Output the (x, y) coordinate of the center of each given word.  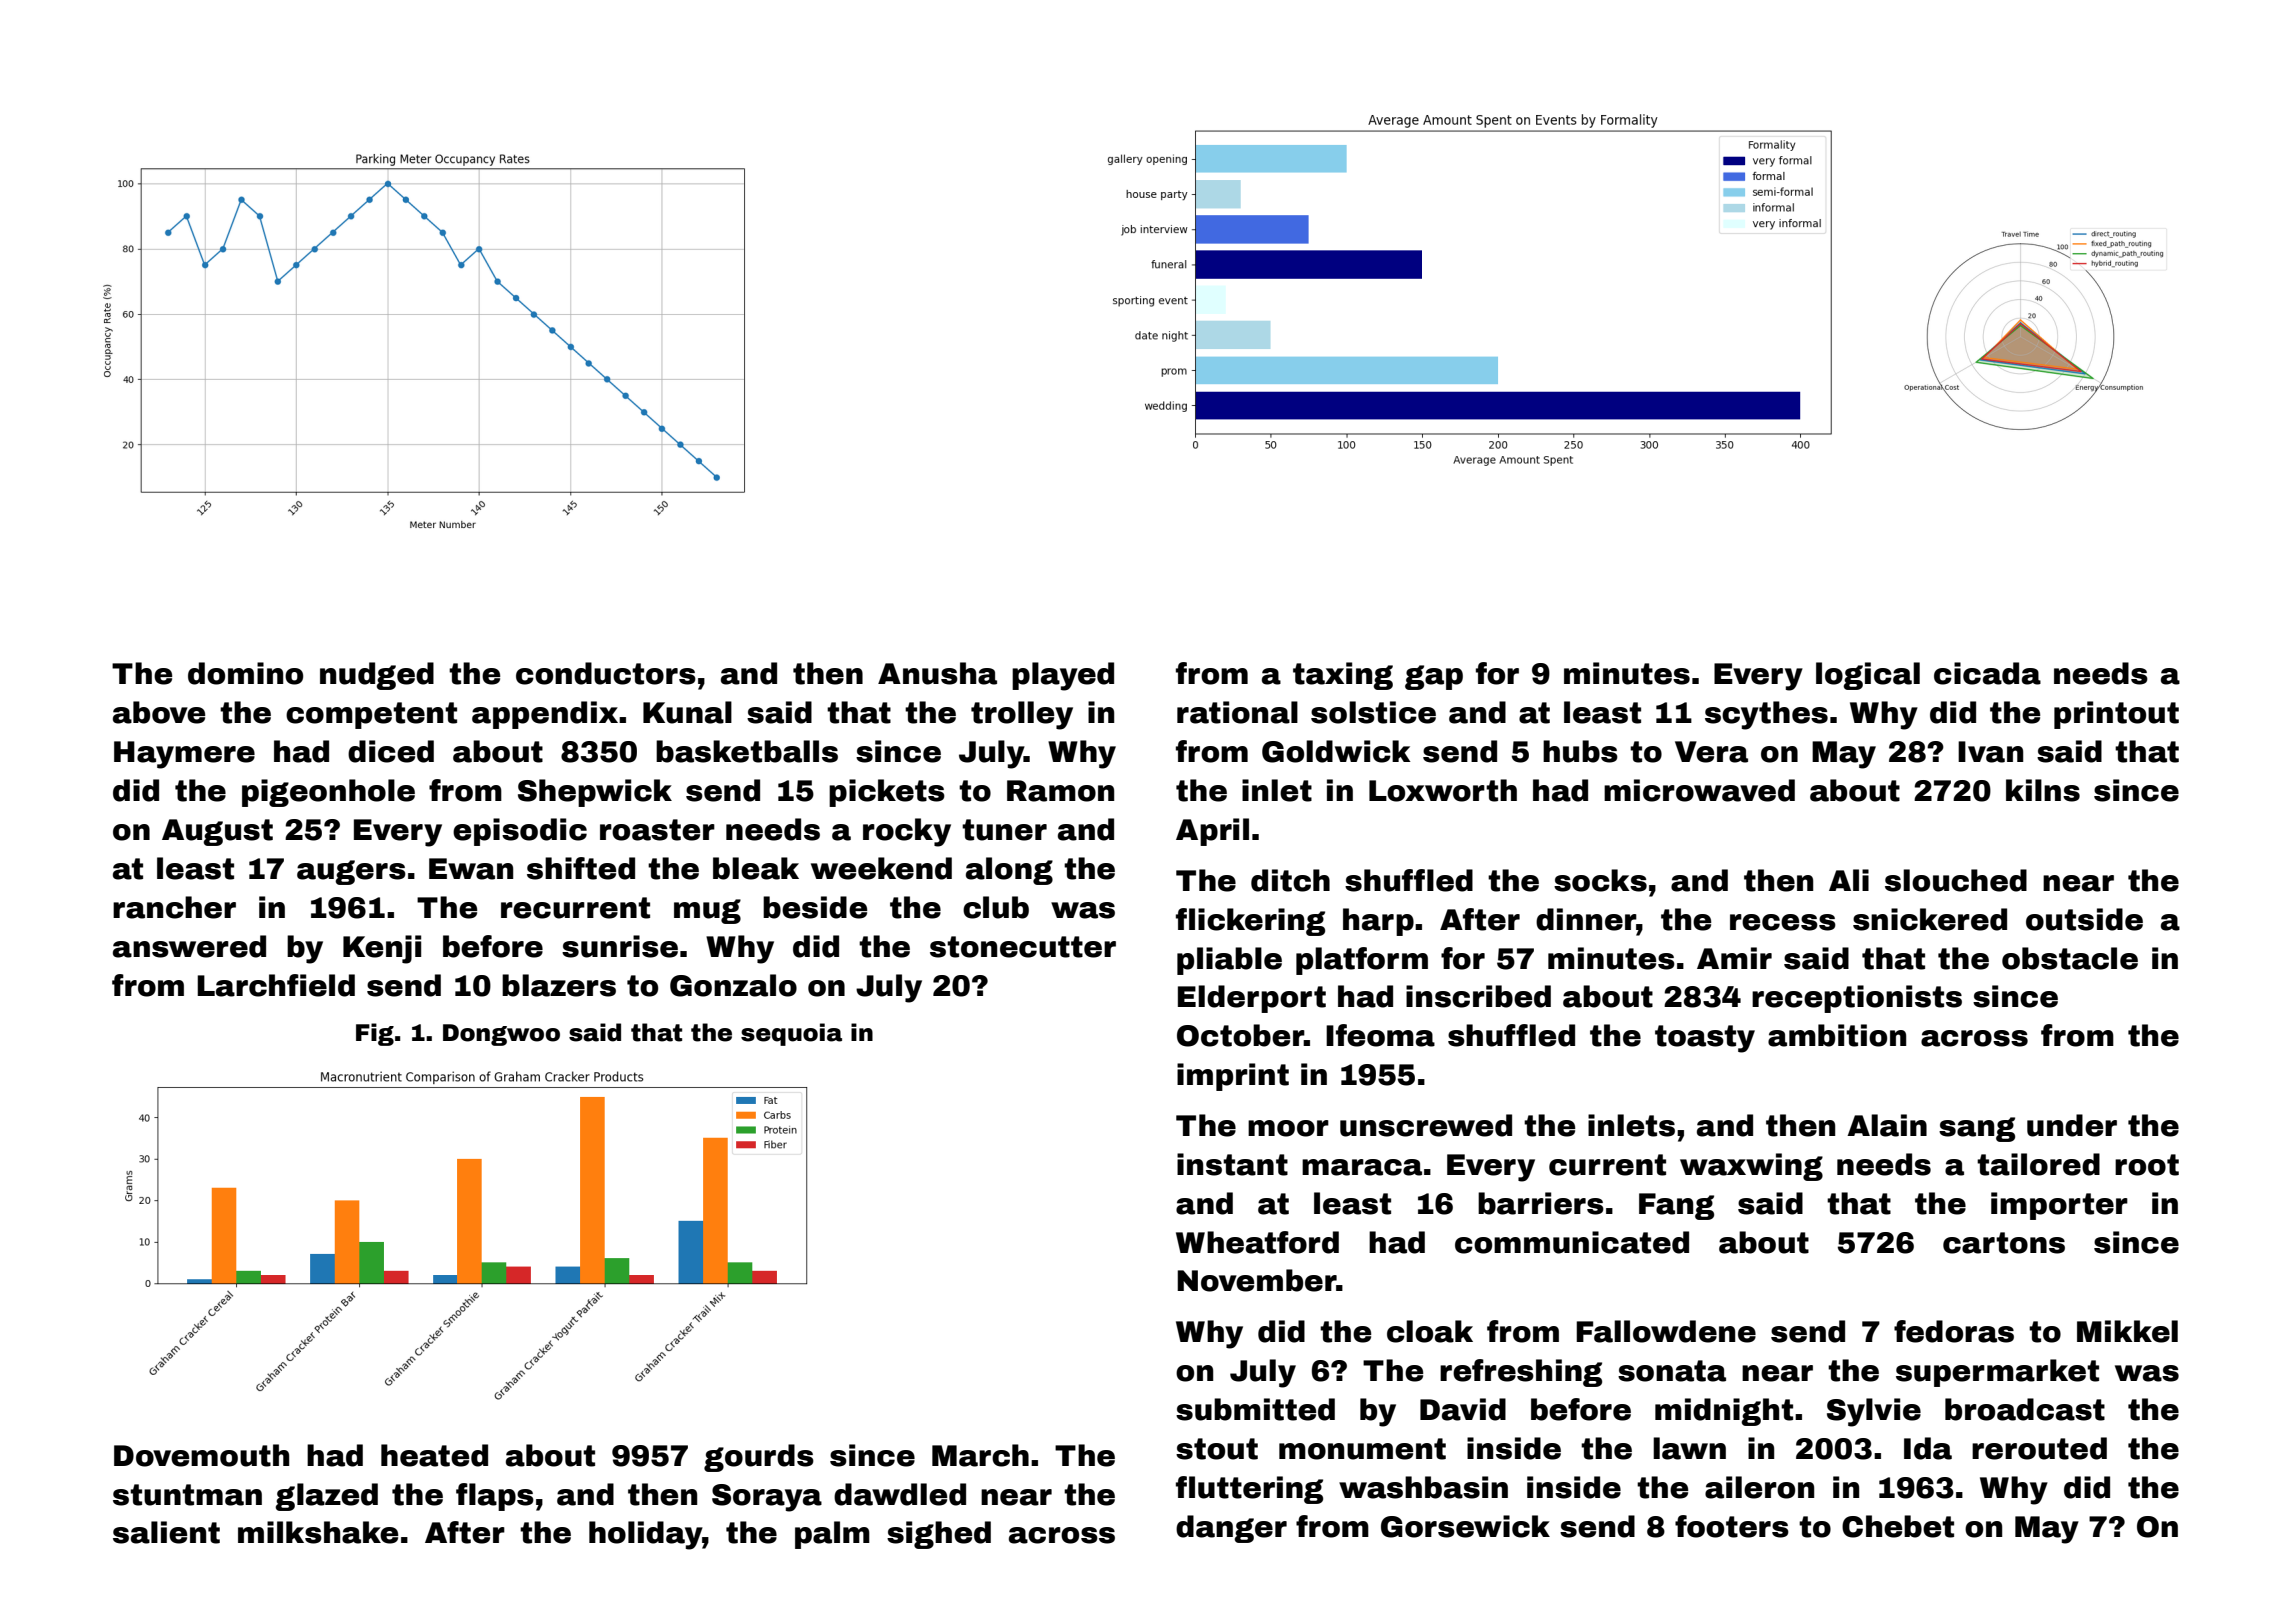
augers (351, 872)
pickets (887, 793)
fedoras (1954, 1331)
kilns (2043, 790)
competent (371, 715)
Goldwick (1336, 751)
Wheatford (1257, 1242)
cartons (2004, 1243)
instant (1232, 1164)
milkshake (318, 1532)
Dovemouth (201, 1455)
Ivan (1990, 752)
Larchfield (276, 985)
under (2072, 1125)
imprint (1233, 1077)
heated (434, 1455)
